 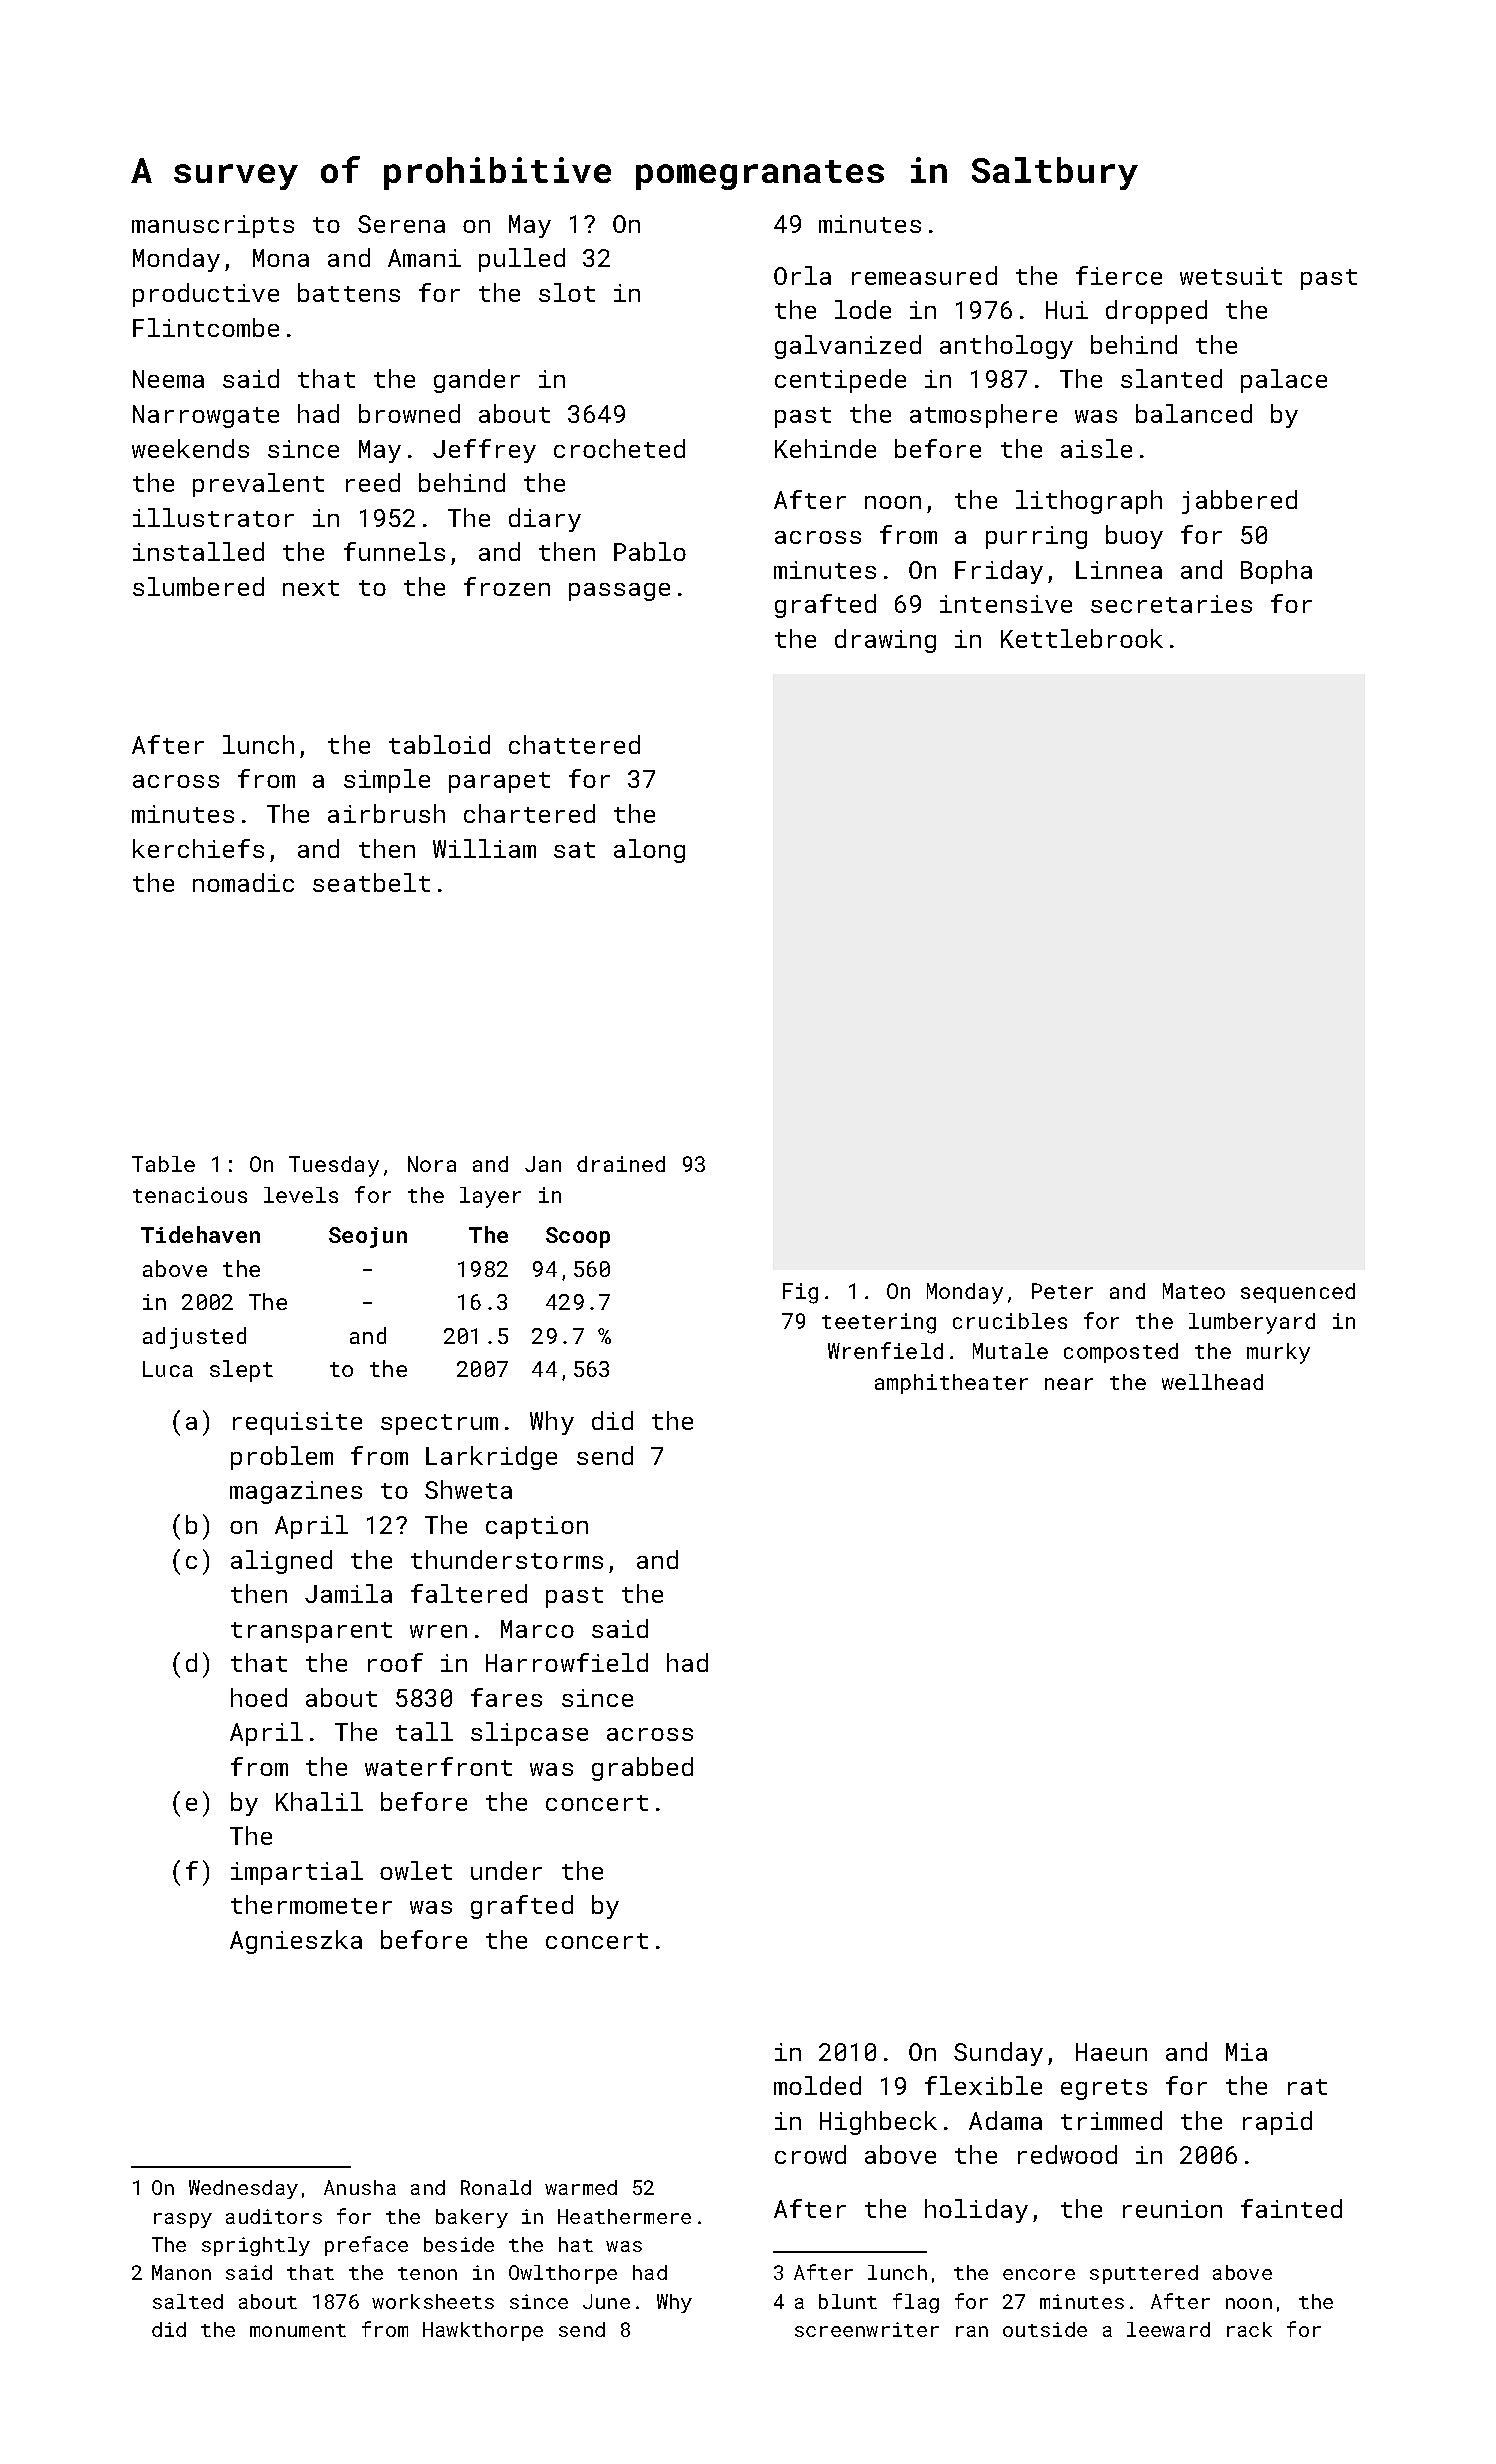 I want to click on composted, so click(x=1121, y=1353).
